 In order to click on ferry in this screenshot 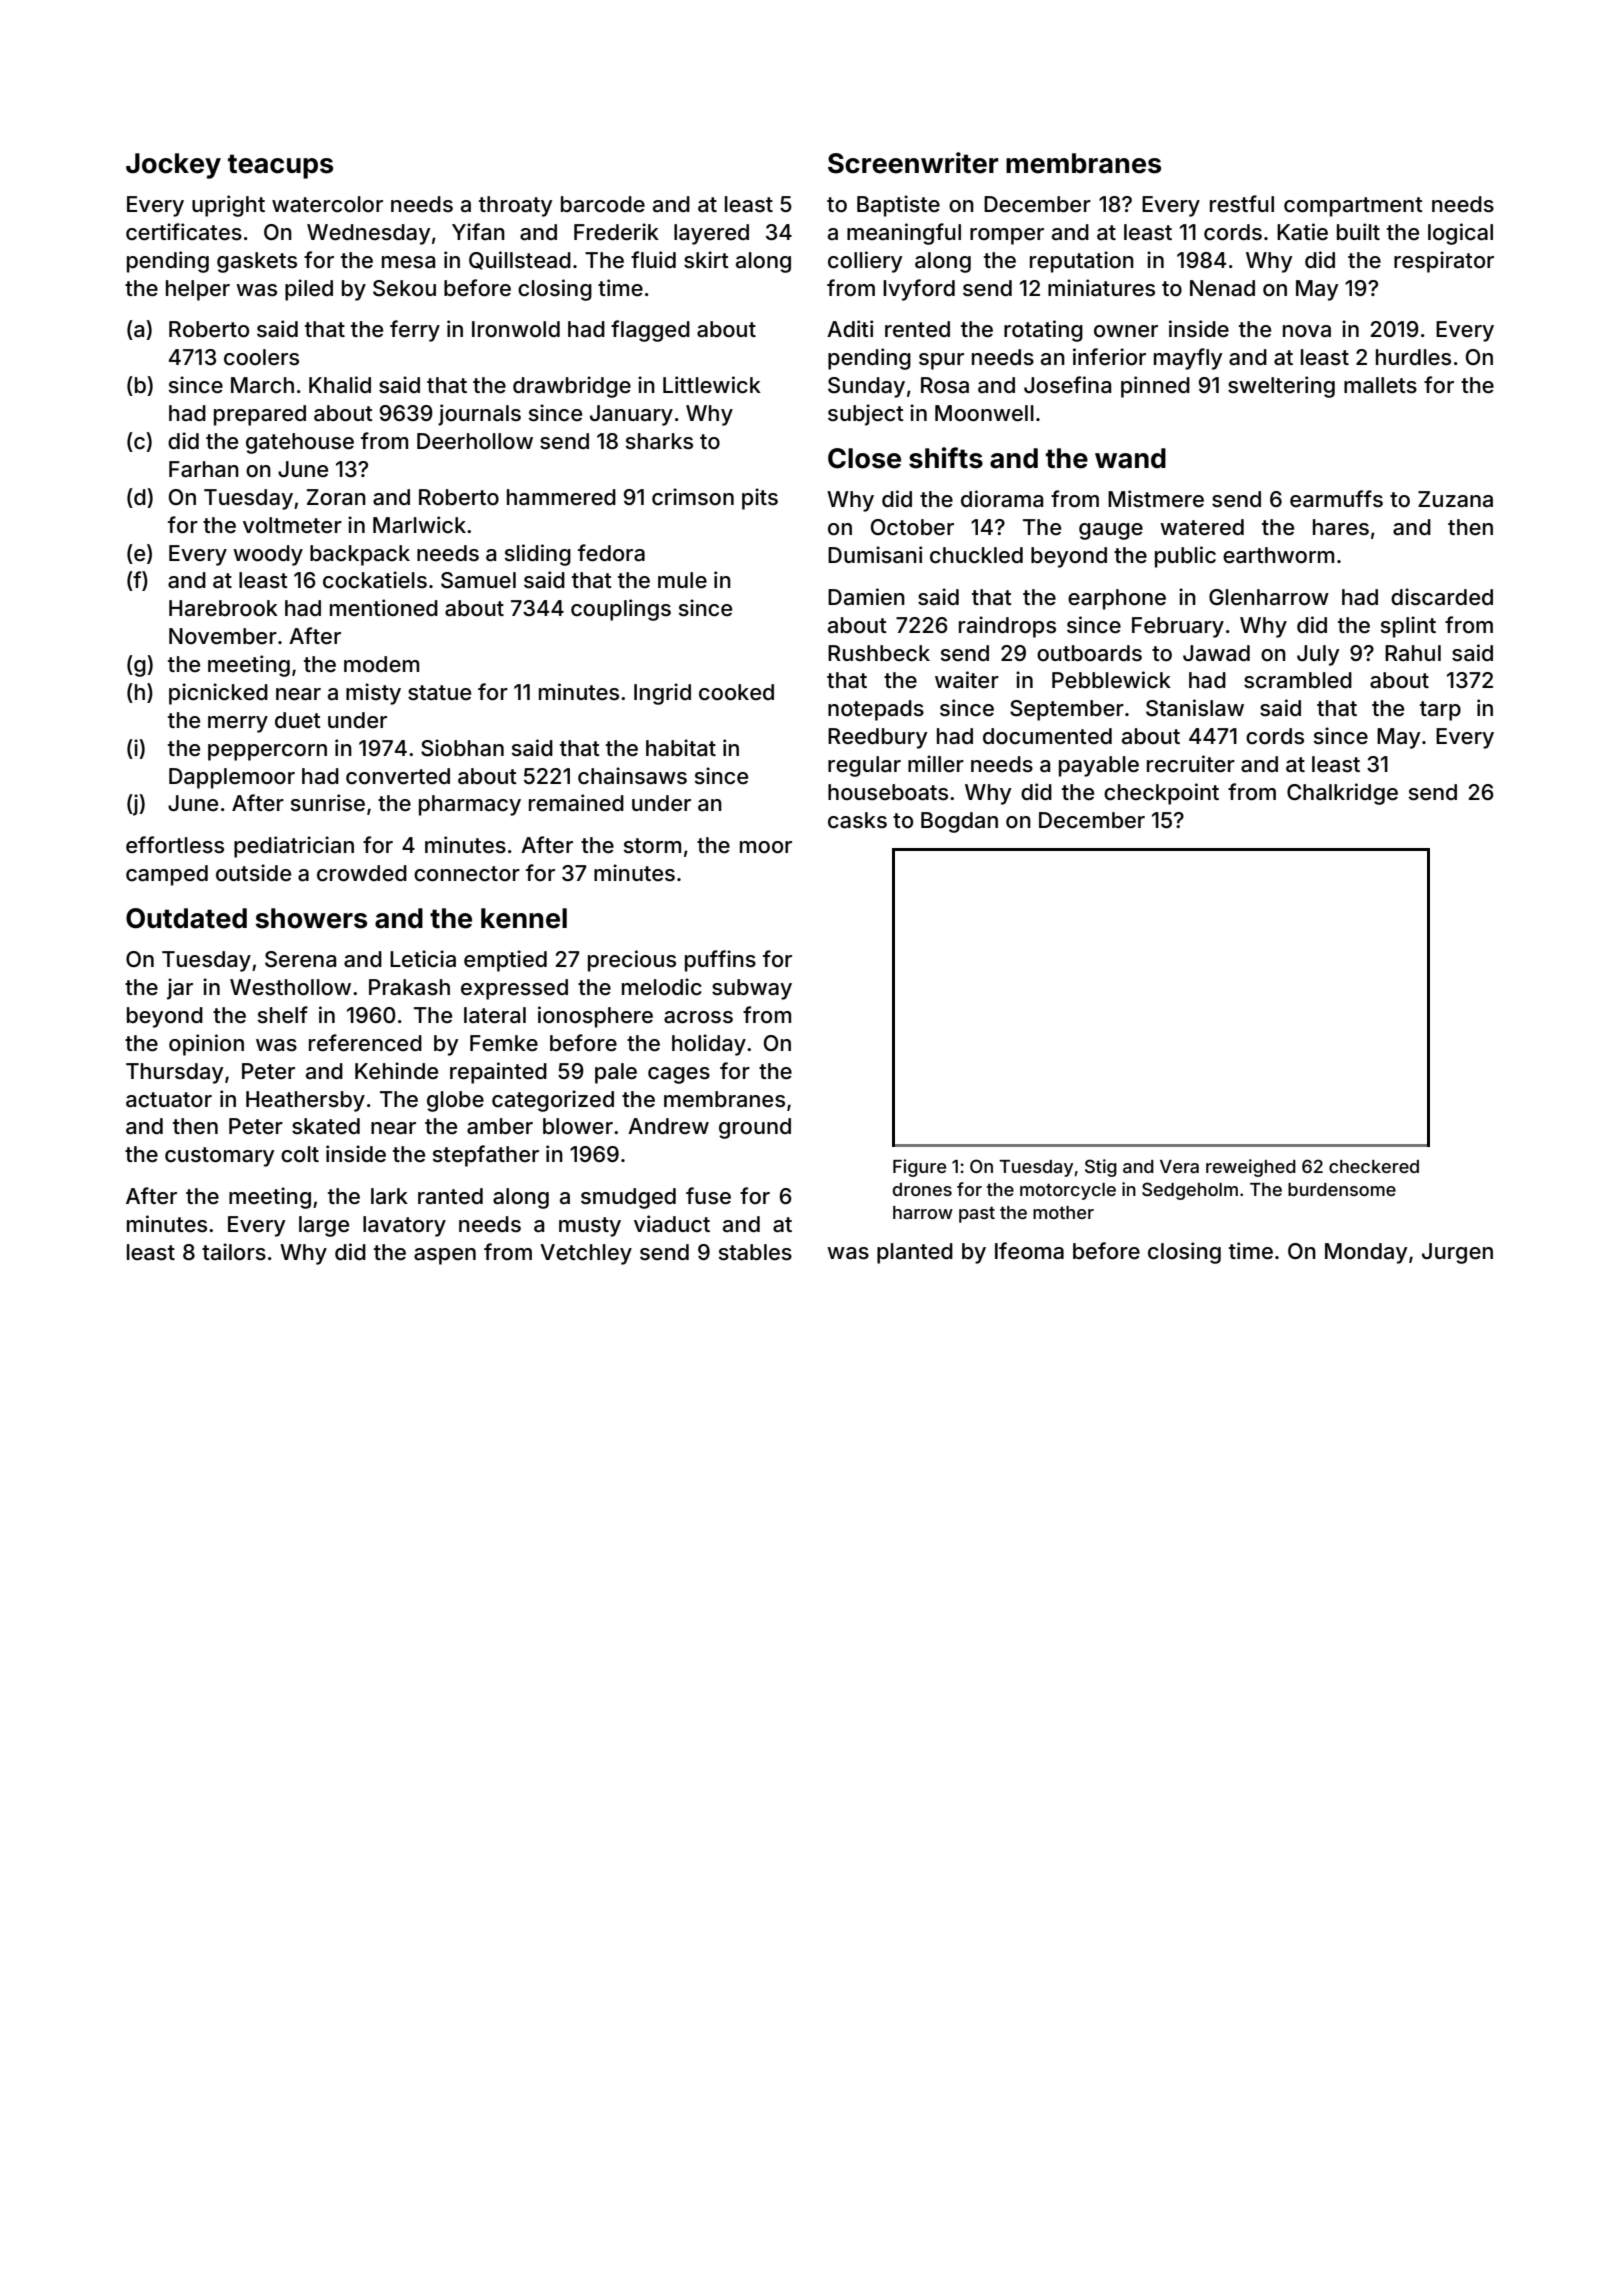, I will do `click(415, 331)`.
